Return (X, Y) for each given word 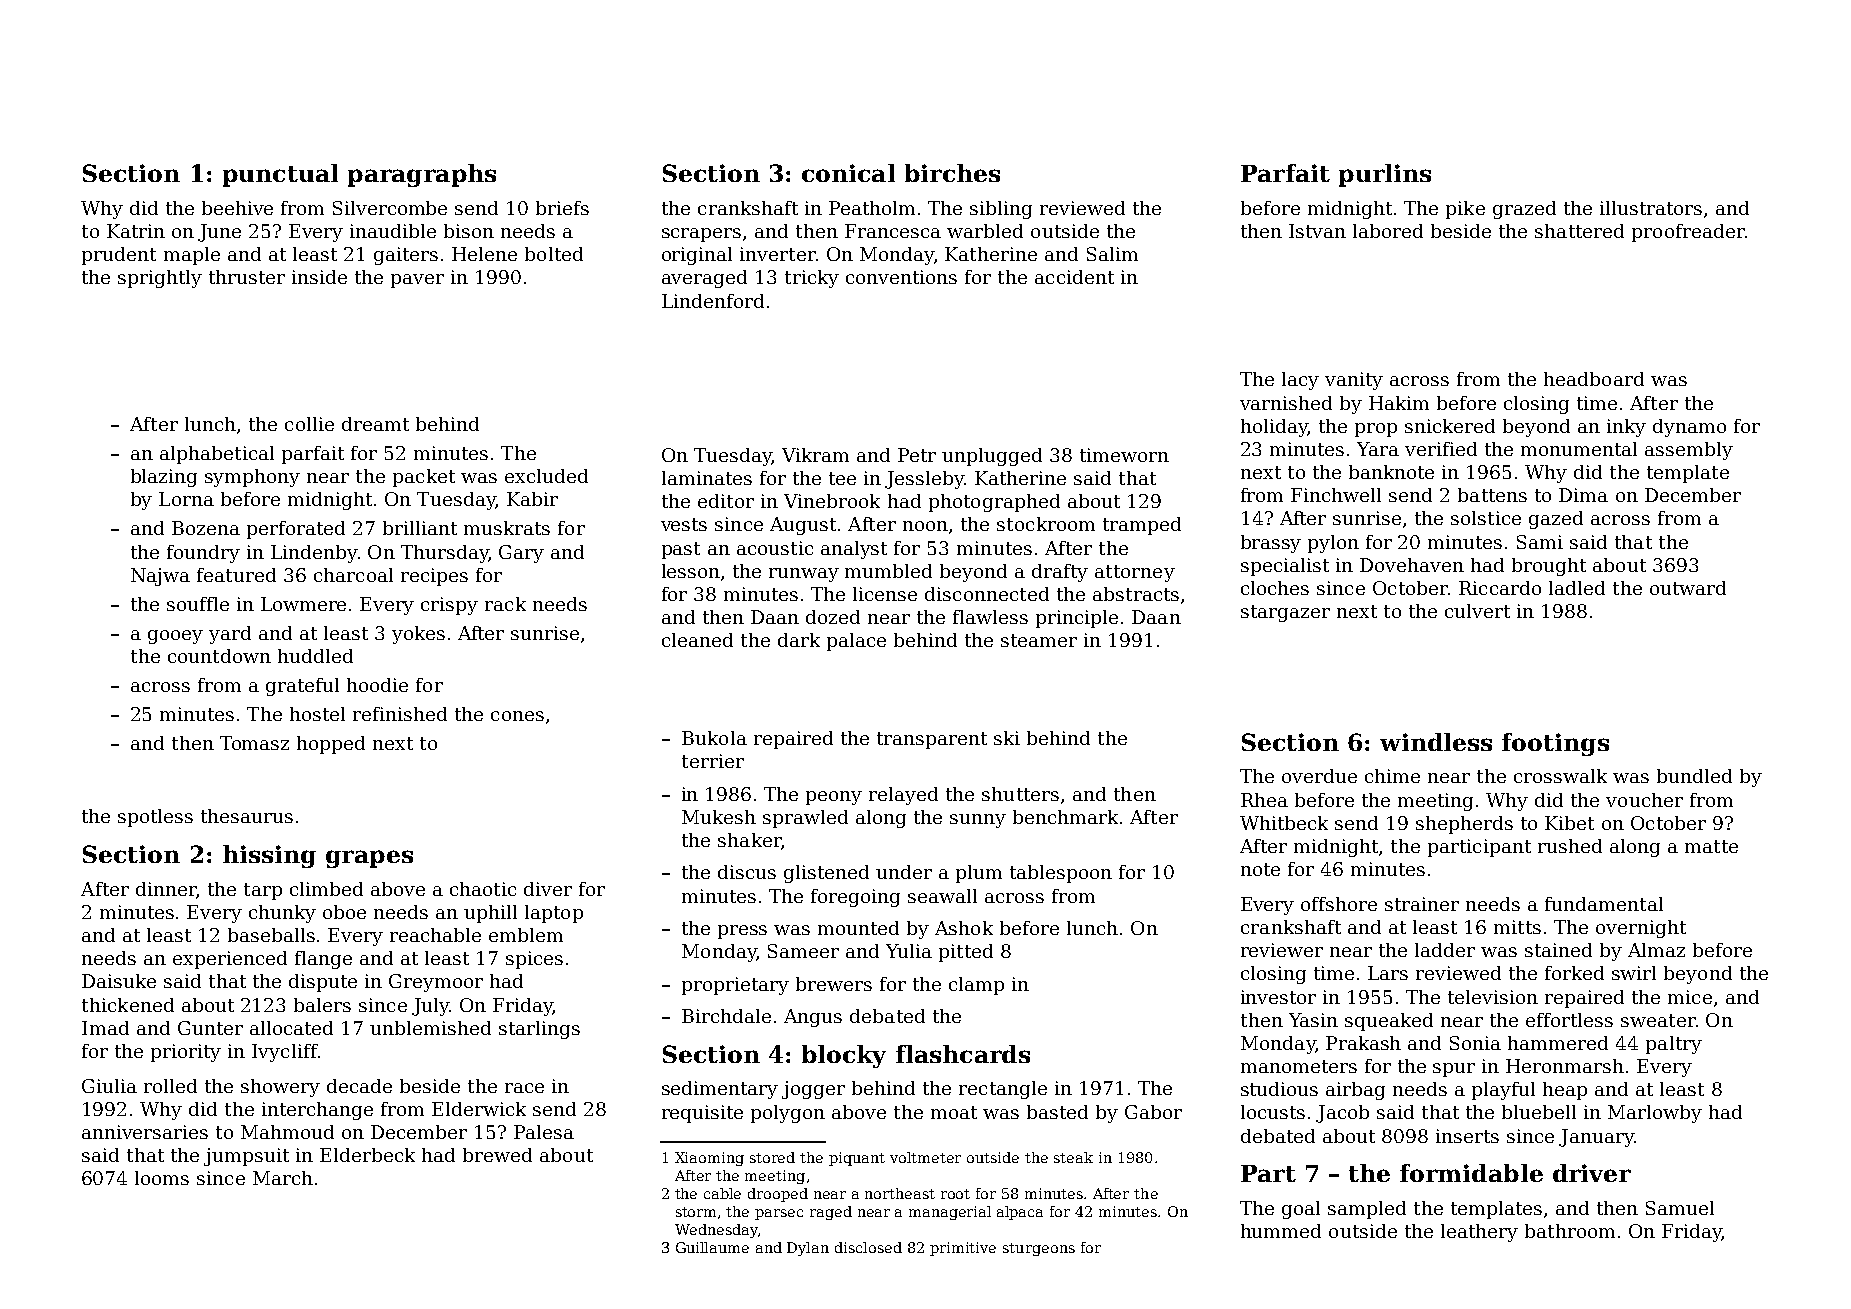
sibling (1001, 210)
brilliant (420, 528)
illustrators (1651, 208)
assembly (1689, 451)
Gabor (1153, 1112)
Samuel (1680, 1208)
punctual (280, 175)
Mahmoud (287, 1132)
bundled (1694, 776)
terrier (713, 761)
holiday (1274, 428)
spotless (155, 818)
